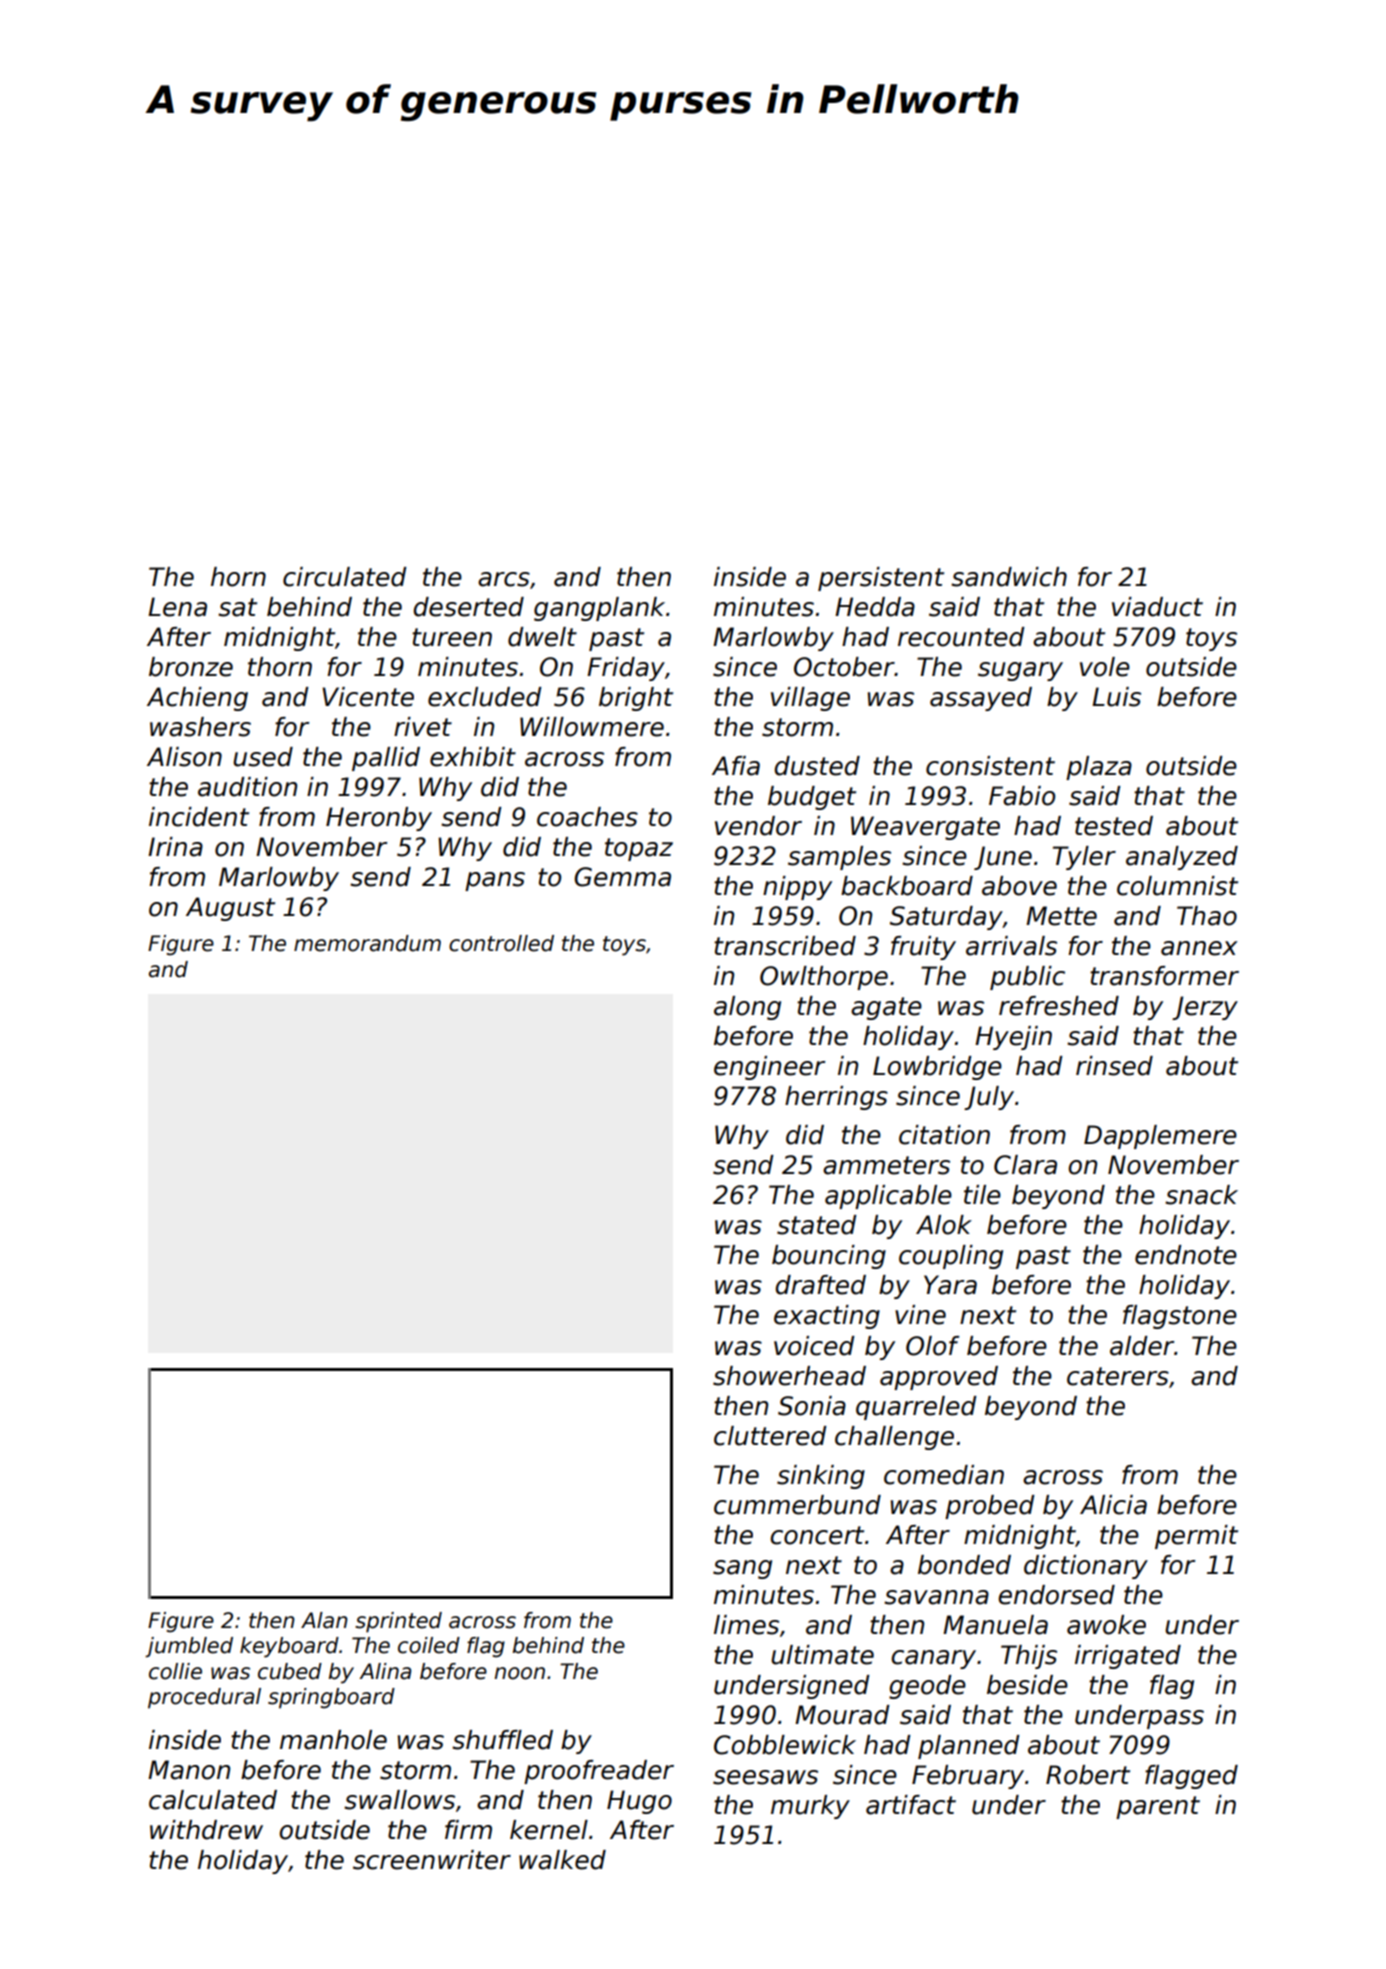  Describe the element at coordinates (189, 1647) in the screenshot. I see `jumbled` at that location.
